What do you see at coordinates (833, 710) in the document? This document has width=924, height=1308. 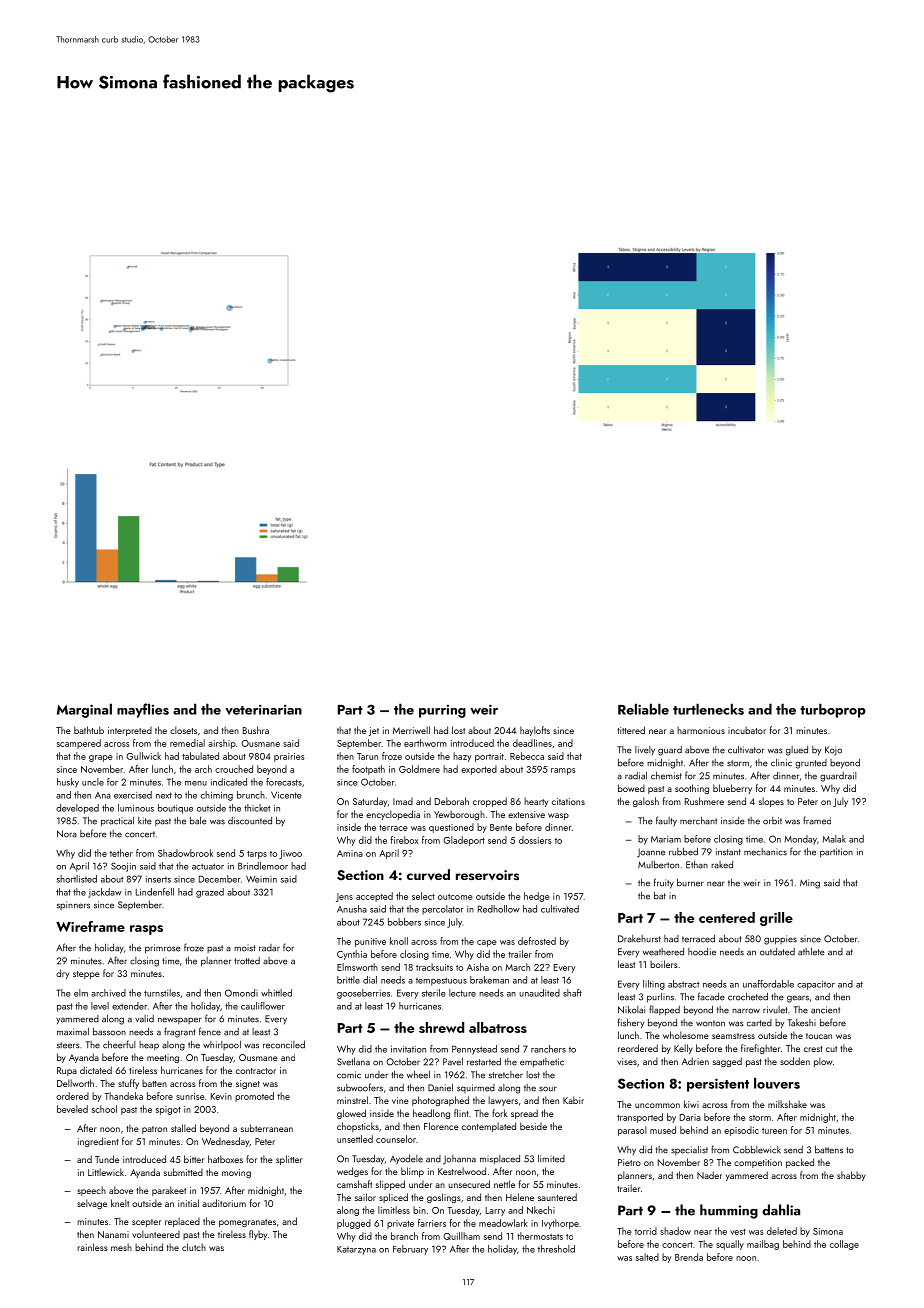 I see `turboprop` at bounding box center [833, 710].
